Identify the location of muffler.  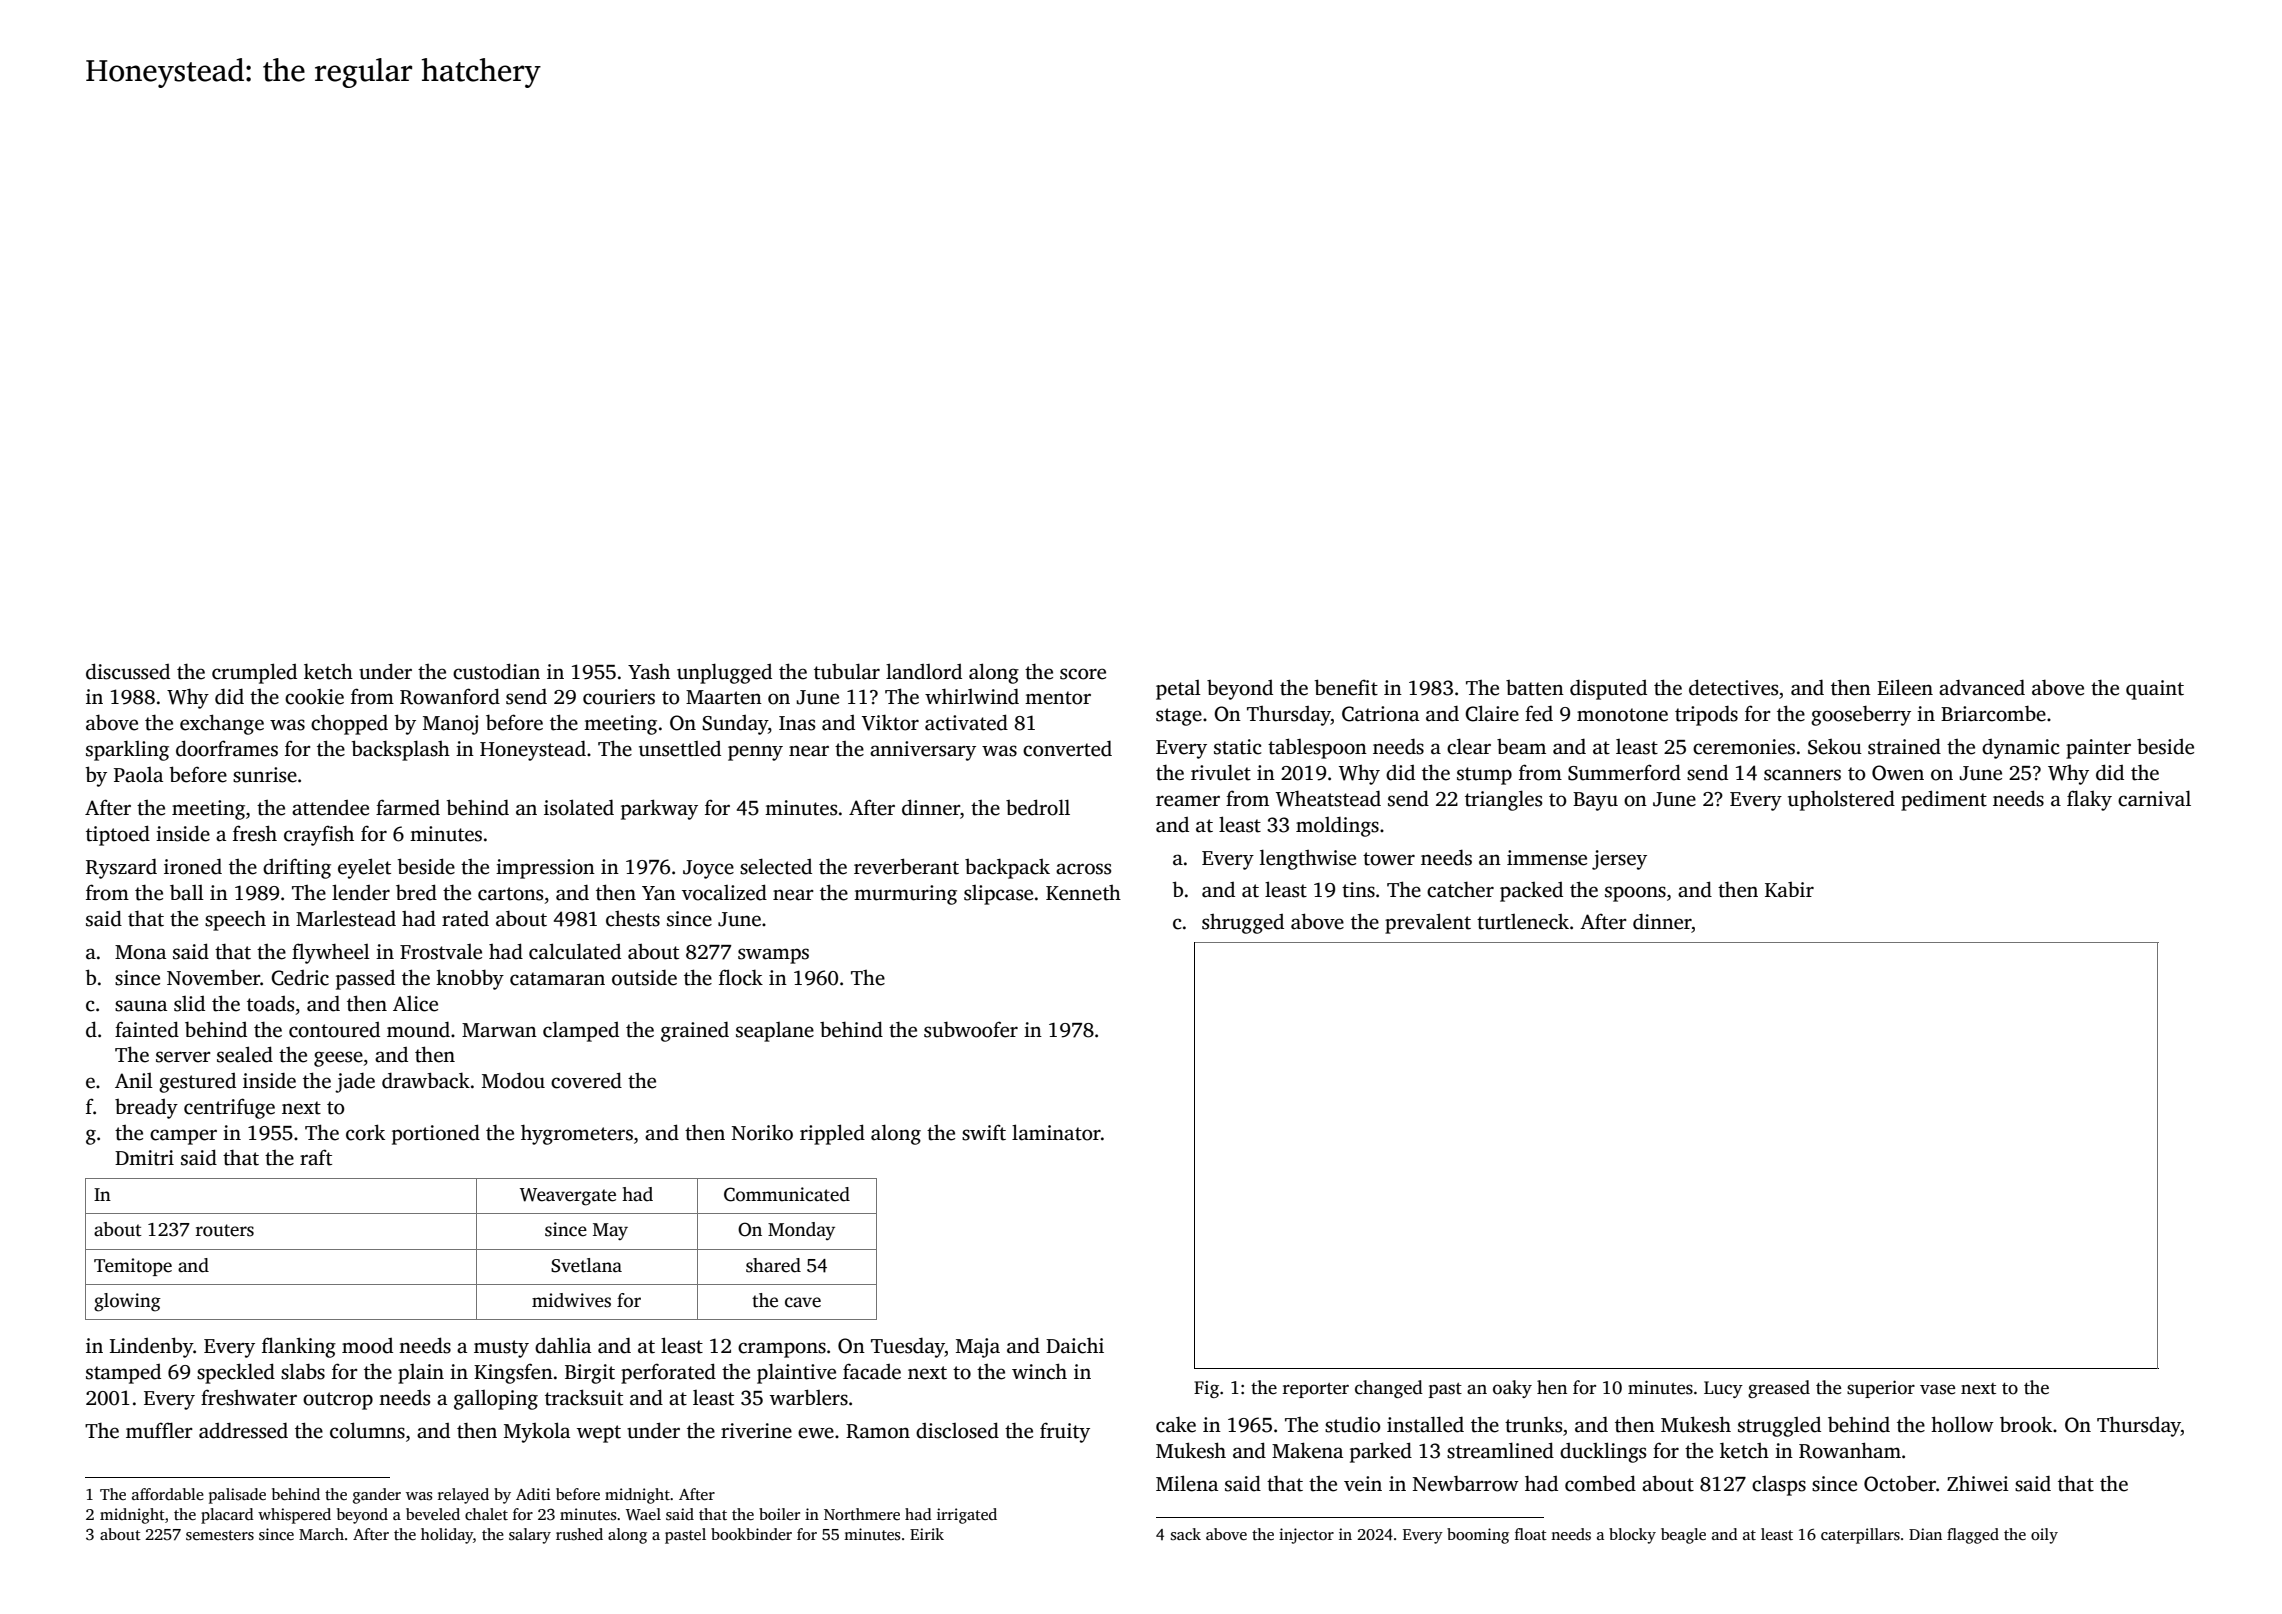
(159, 1430).
